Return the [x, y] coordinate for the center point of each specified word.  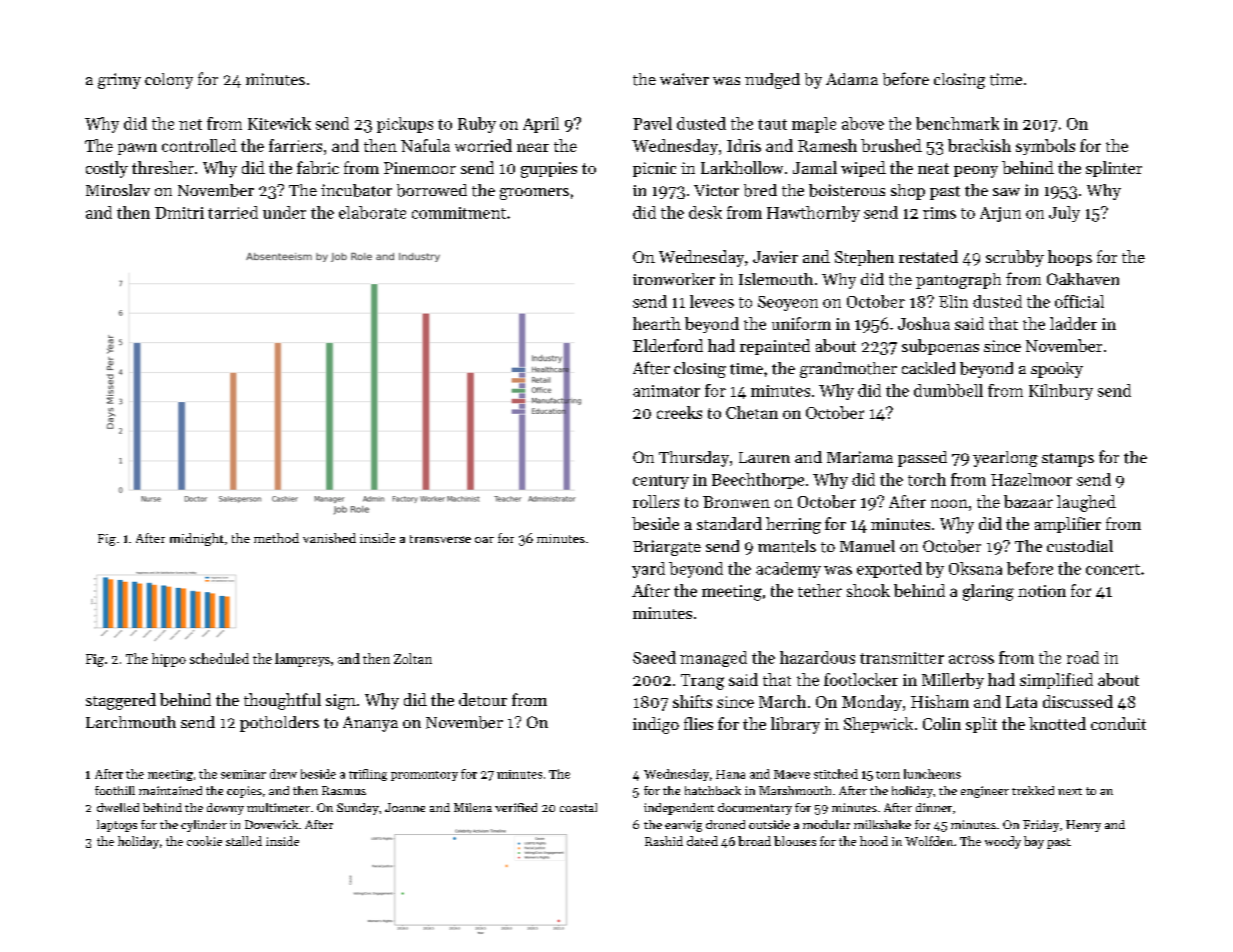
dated [702, 841]
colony [169, 81]
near [533, 147]
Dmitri [179, 213]
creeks [679, 412]
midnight [197, 539]
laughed [1086, 503]
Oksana [975, 568]
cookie [204, 841]
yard [648, 570]
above [863, 123]
